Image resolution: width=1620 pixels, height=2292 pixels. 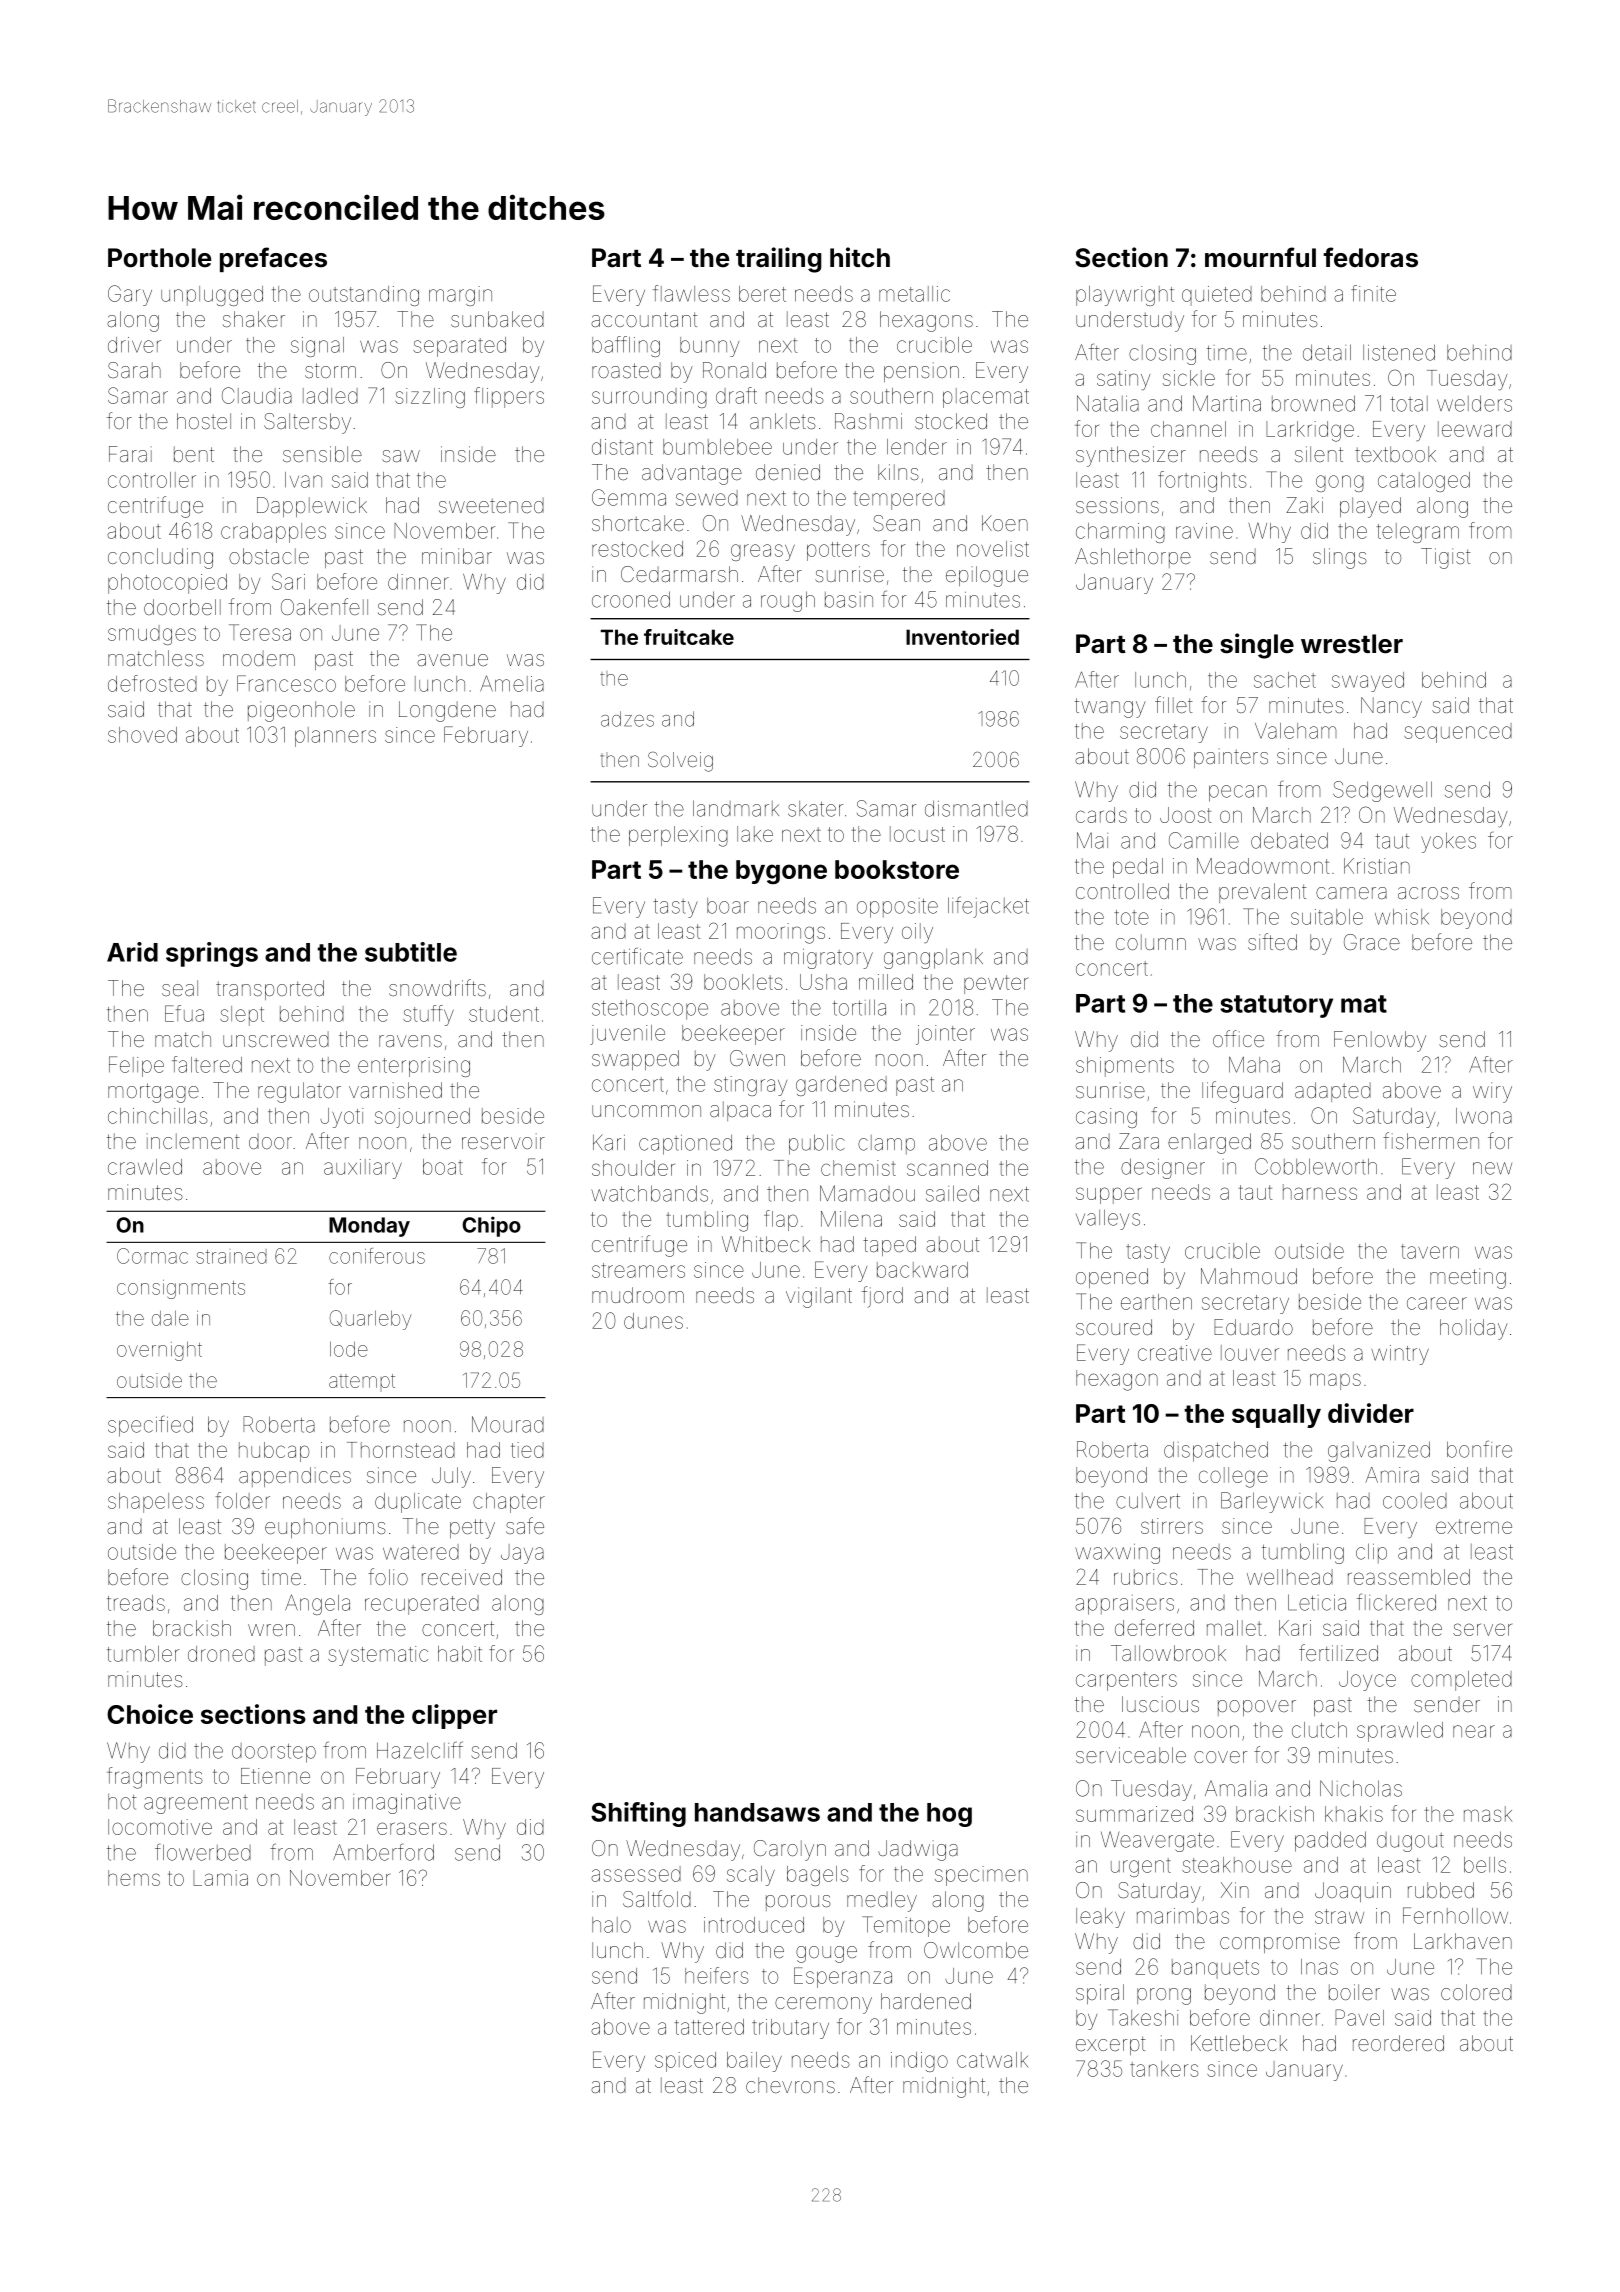 What do you see at coordinates (1260, 257) in the page?
I see `mournful` at bounding box center [1260, 257].
